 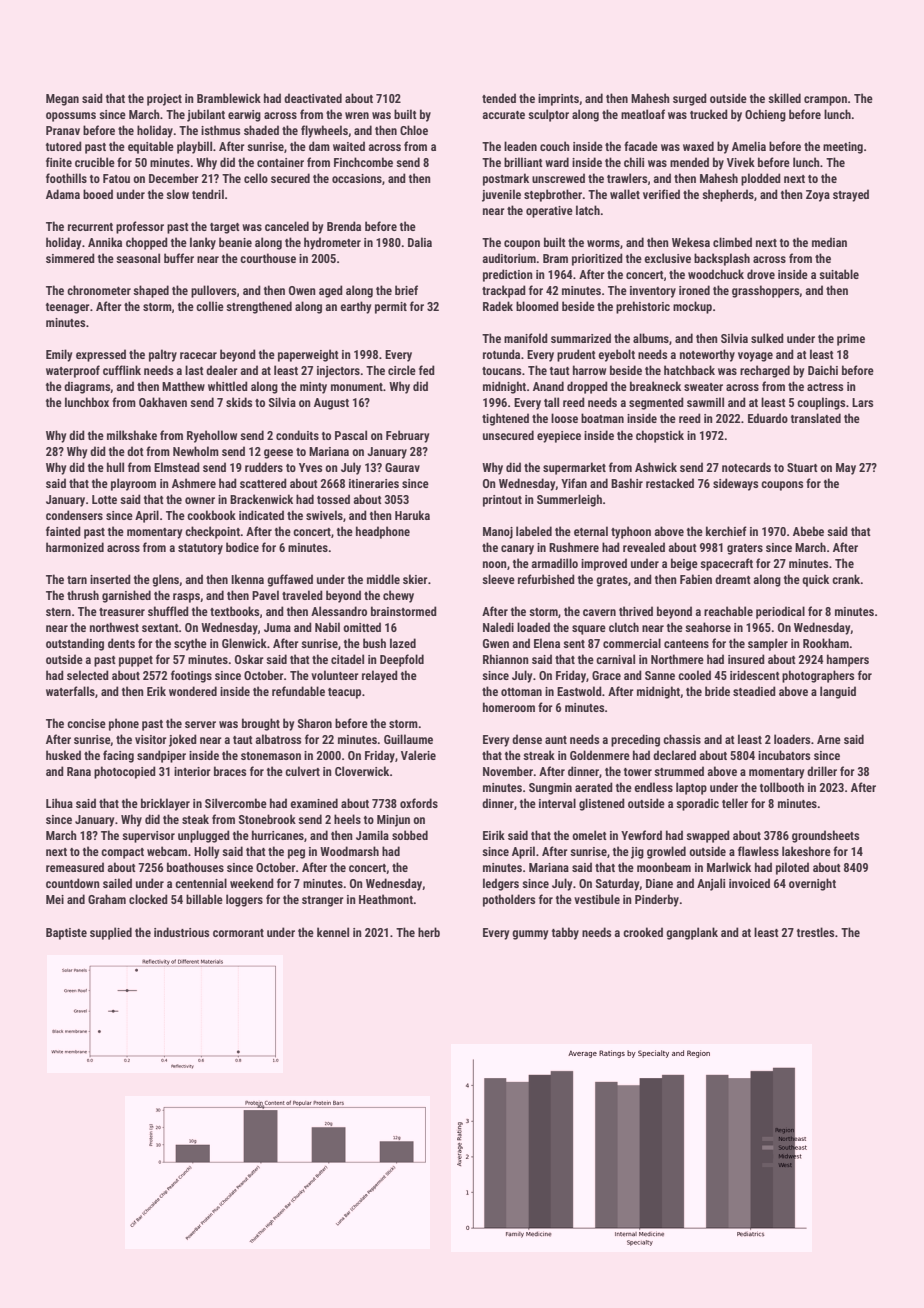 What do you see at coordinates (555, 146) in the page?
I see `couch` at bounding box center [555, 146].
